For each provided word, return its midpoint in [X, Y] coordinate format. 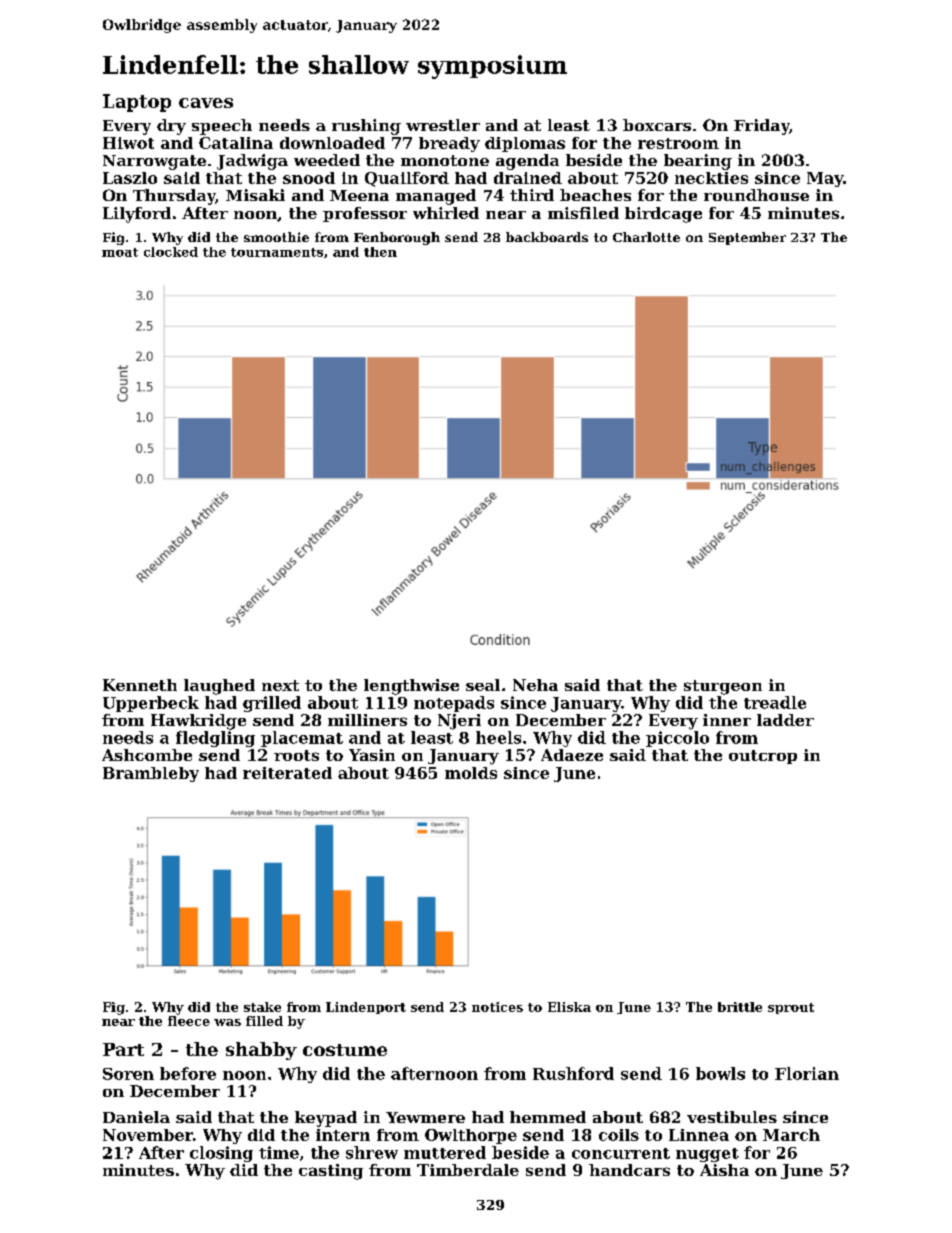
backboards [547, 237]
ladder [785, 720]
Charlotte [646, 237]
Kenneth [140, 685]
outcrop [763, 757]
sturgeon [723, 687]
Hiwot [128, 143]
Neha [535, 685]
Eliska [569, 1007]
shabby [261, 1051]
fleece [189, 1021]
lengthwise [411, 687]
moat [120, 252]
